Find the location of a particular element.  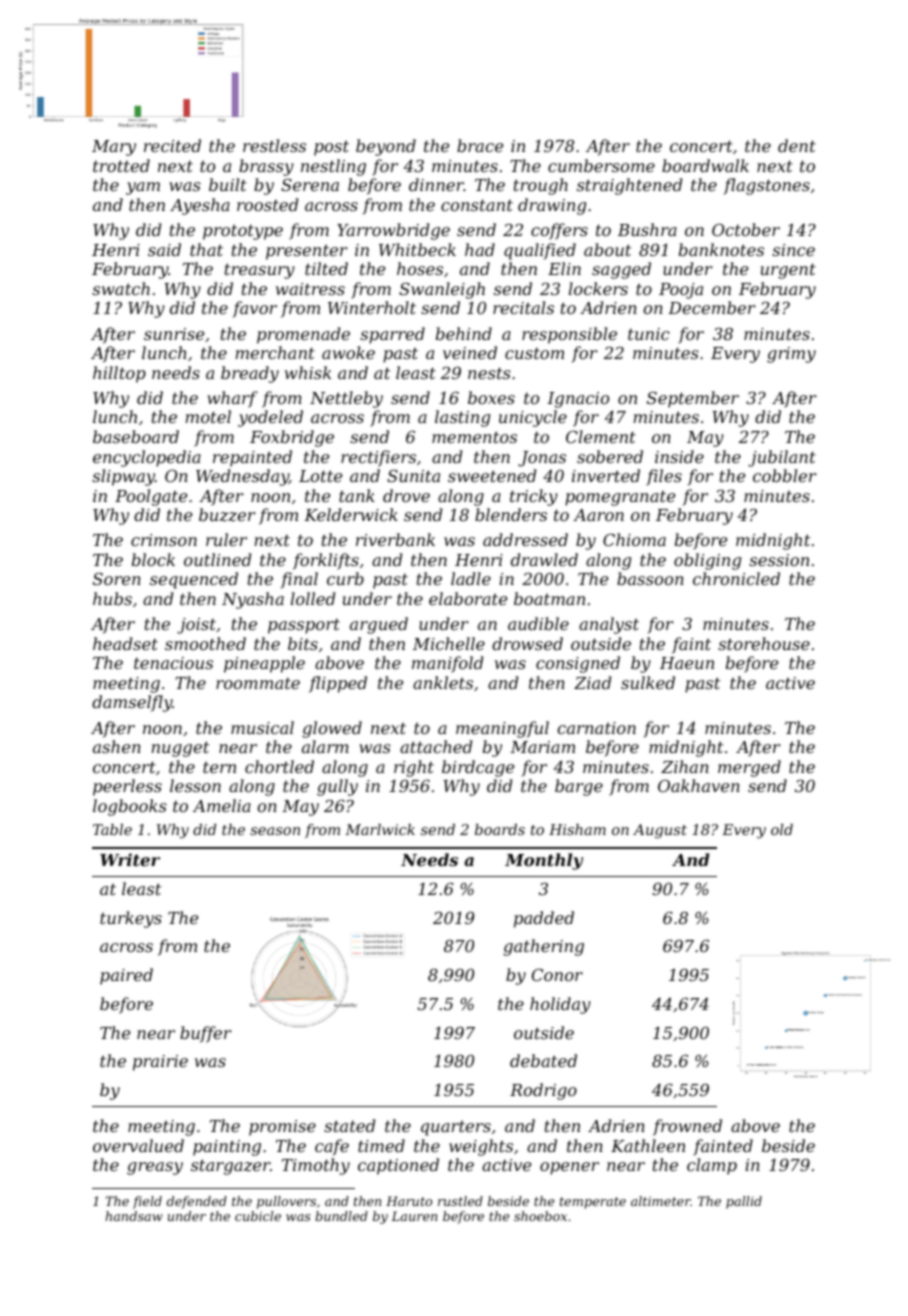

Poolgate is located at coordinates (151, 497).
